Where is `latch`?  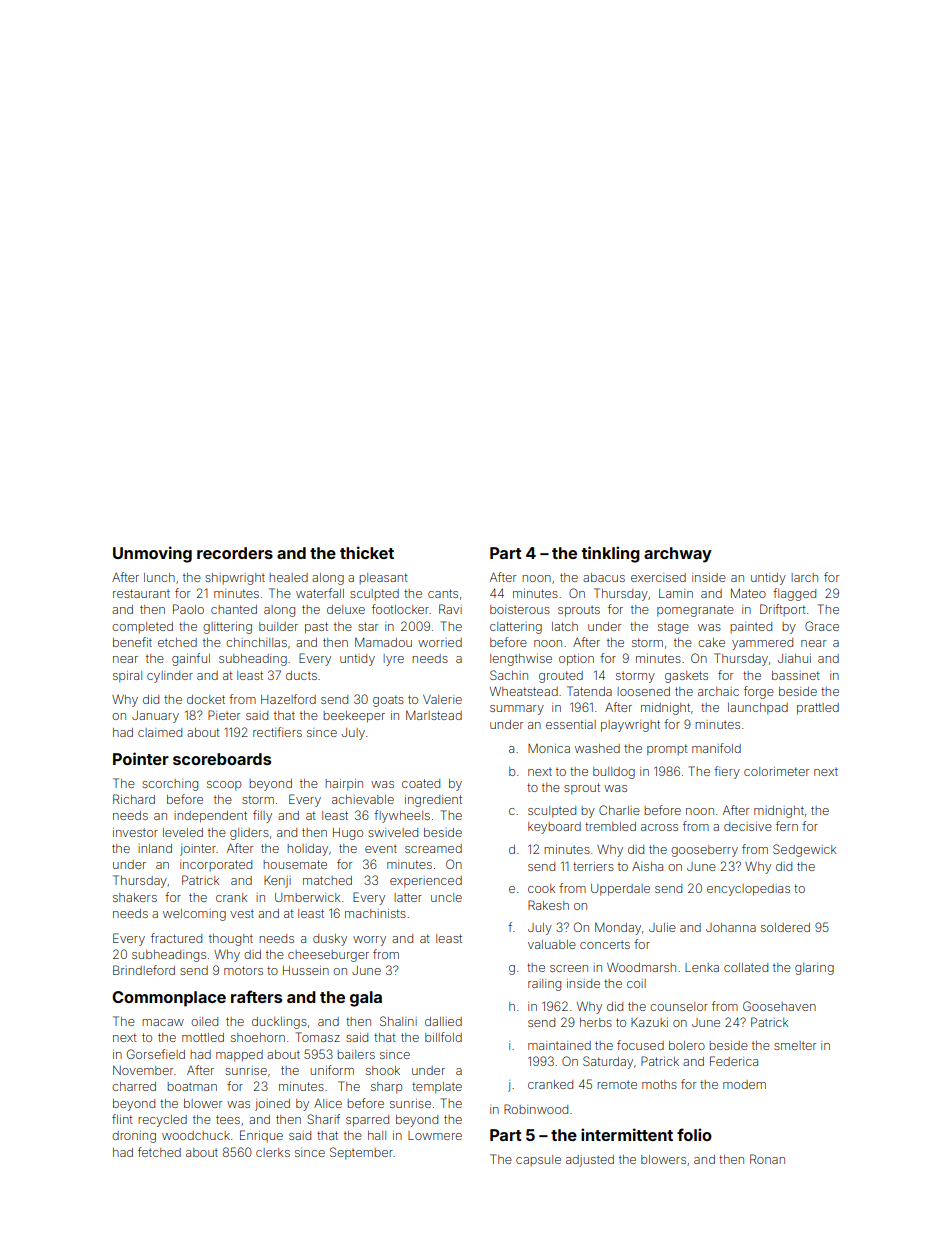 latch is located at coordinates (565, 626).
